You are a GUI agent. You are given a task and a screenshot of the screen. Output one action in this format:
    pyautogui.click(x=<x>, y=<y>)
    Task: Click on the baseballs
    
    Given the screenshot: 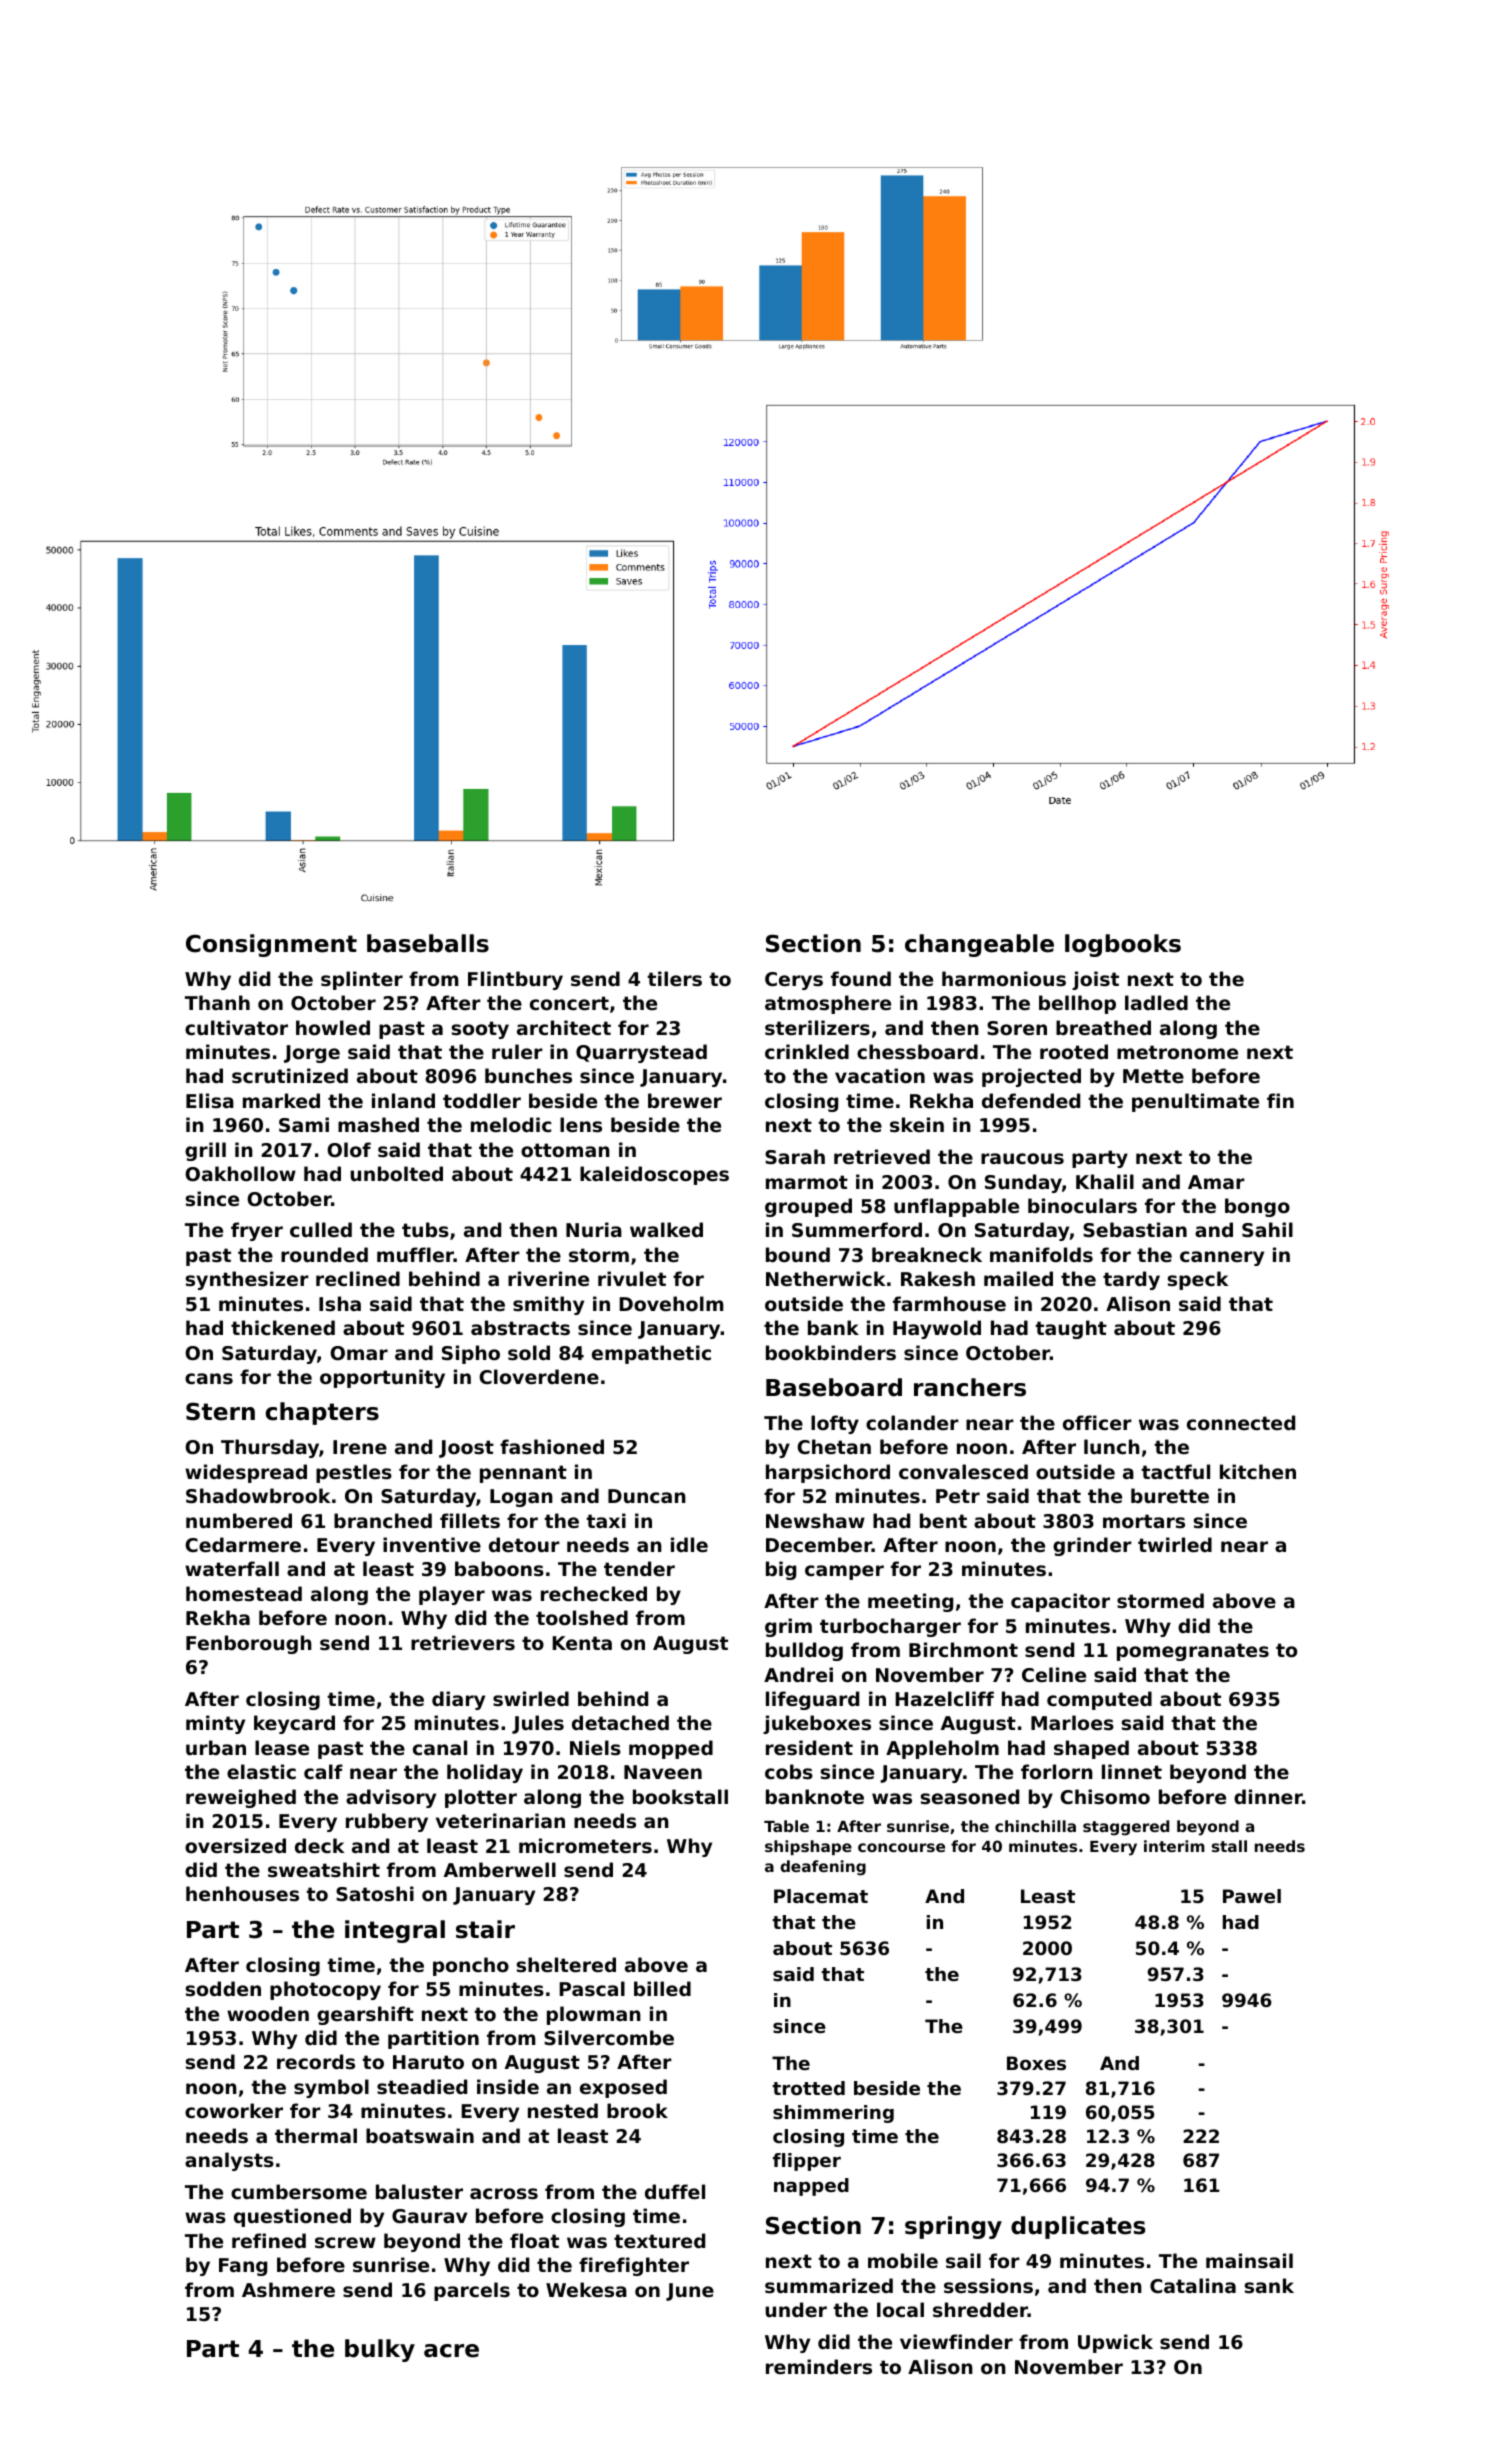 What is the action you would take?
    pyautogui.click(x=428, y=943)
